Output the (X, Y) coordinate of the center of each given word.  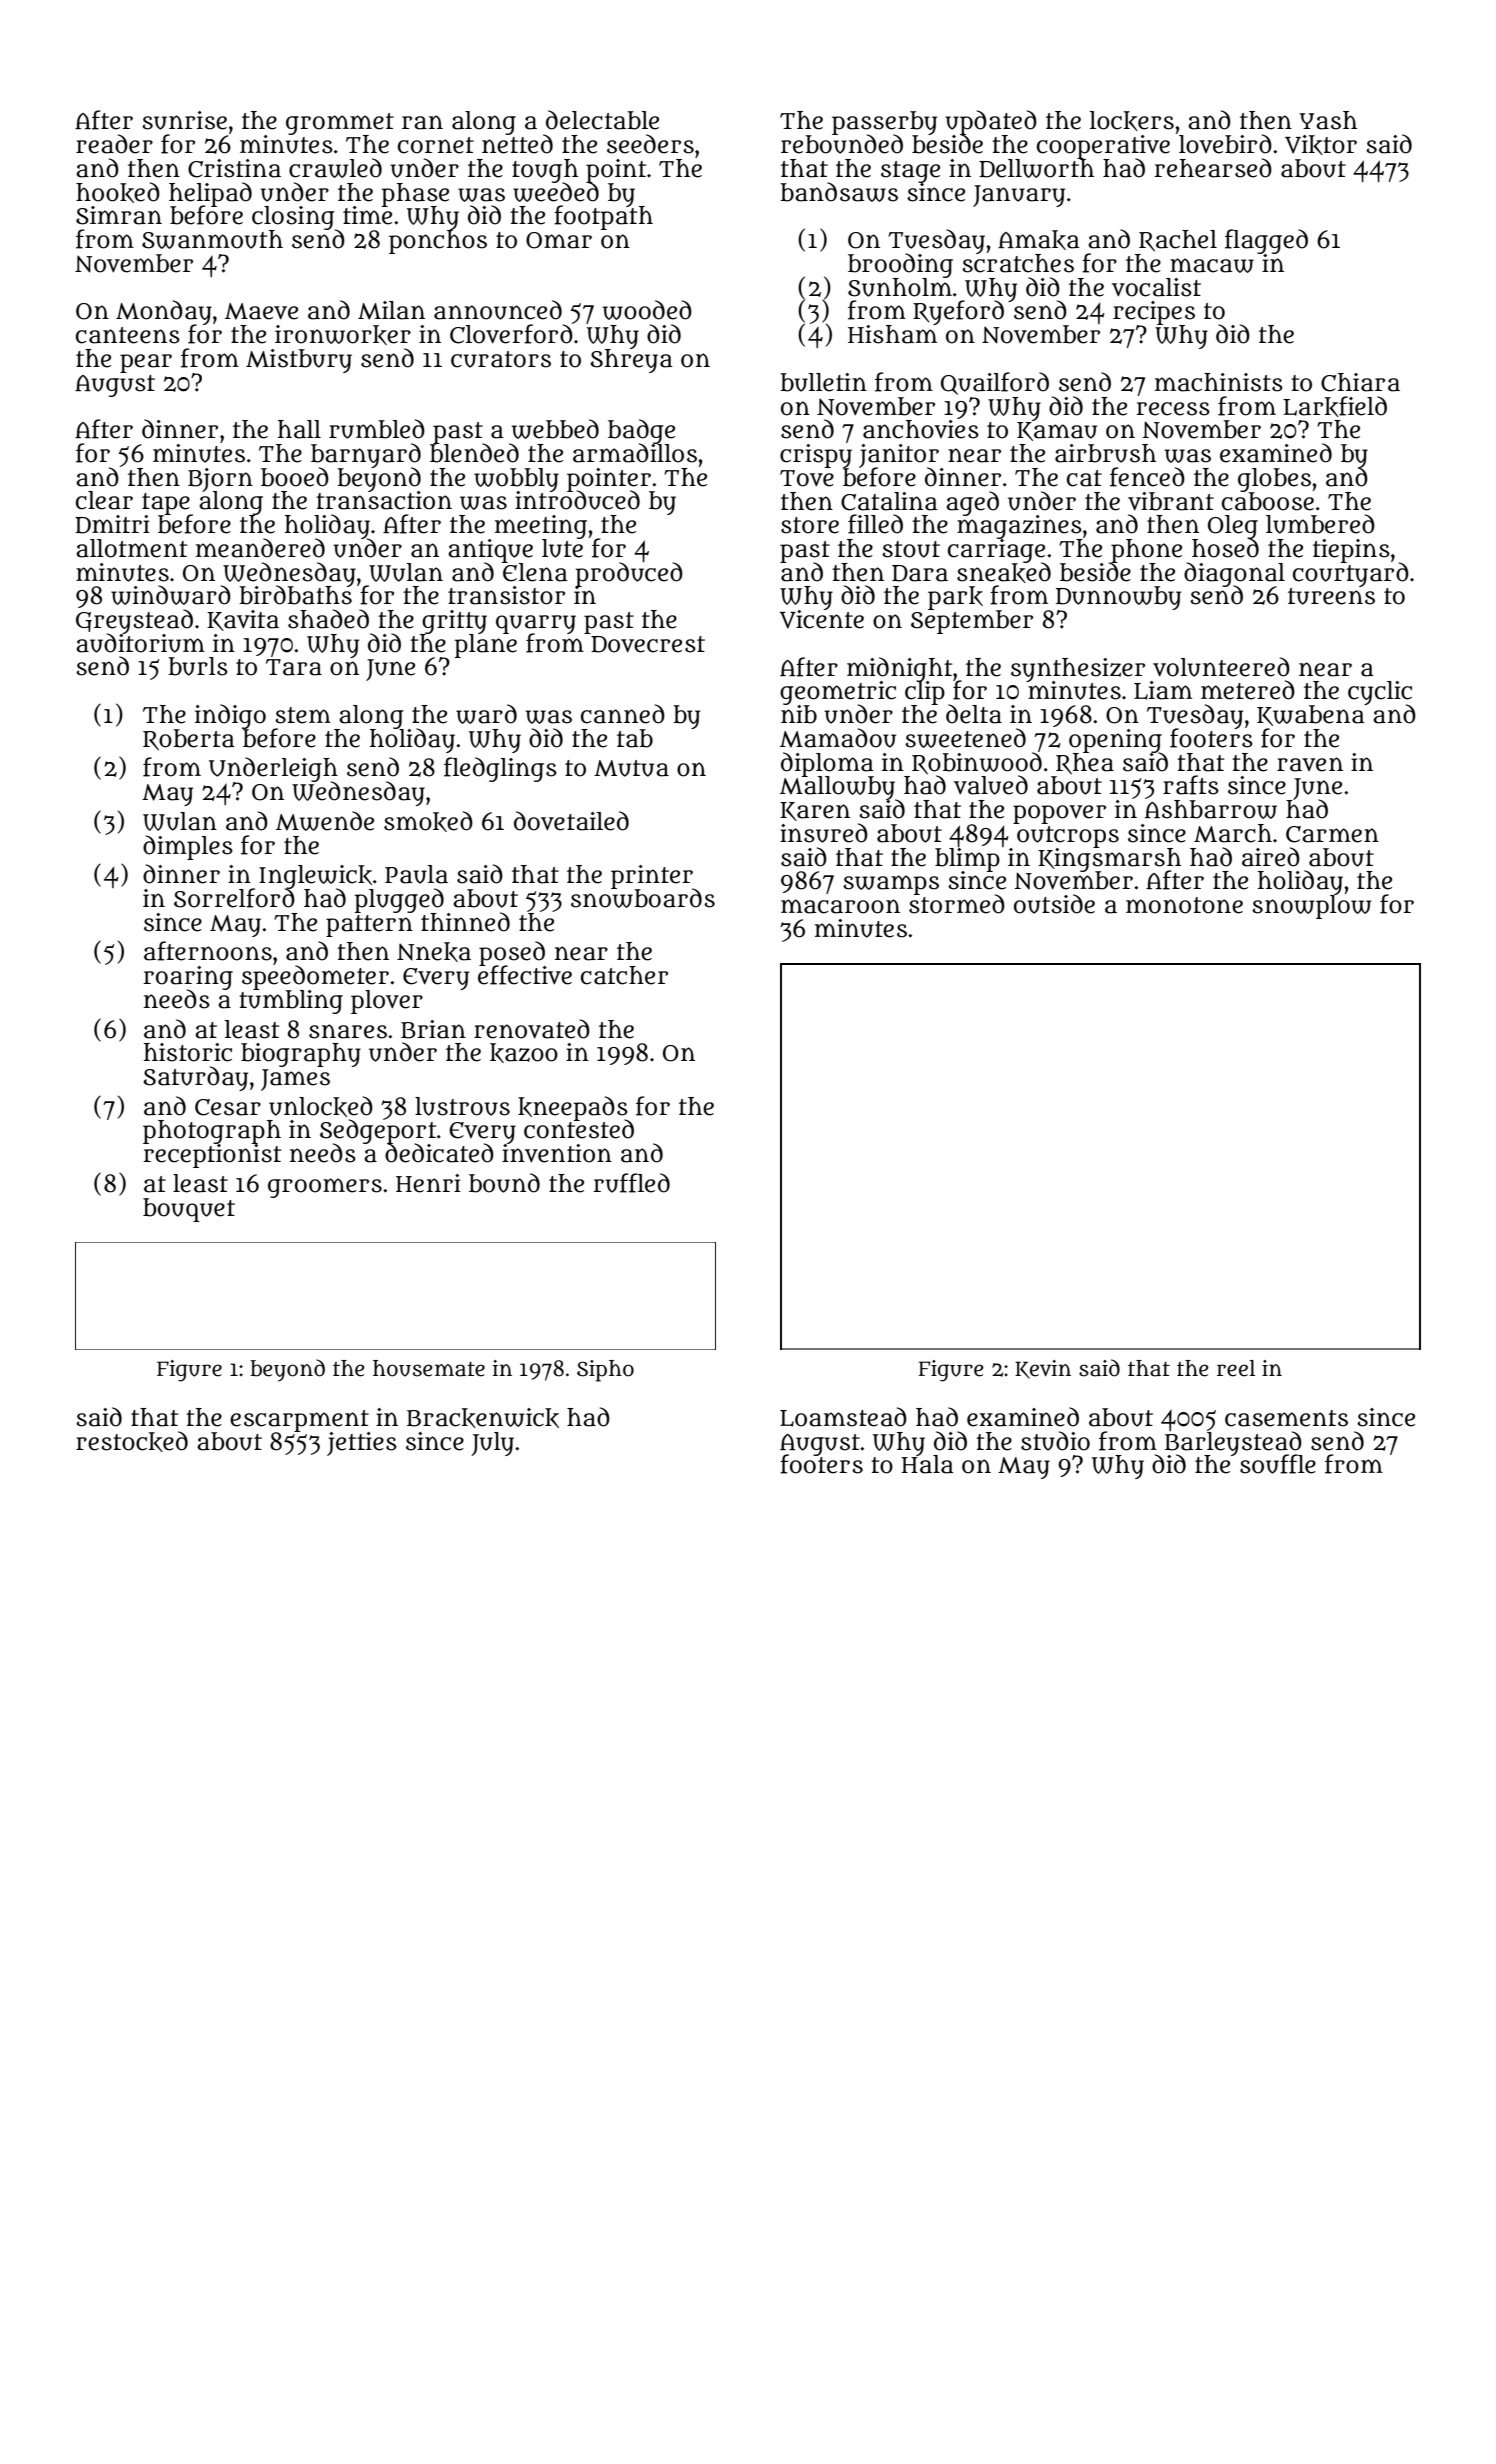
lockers (1132, 121)
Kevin (1043, 1369)
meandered (260, 548)
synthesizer (1078, 669)
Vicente (822, 619)
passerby (884, 123)
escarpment (299, 1420)
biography (301, 1055)
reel (1236, 1368)
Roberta (189, 740)
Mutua (631, 768)
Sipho (605, 1371)
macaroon (840, 906)
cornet (436, 145)
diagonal (1234, 574)
